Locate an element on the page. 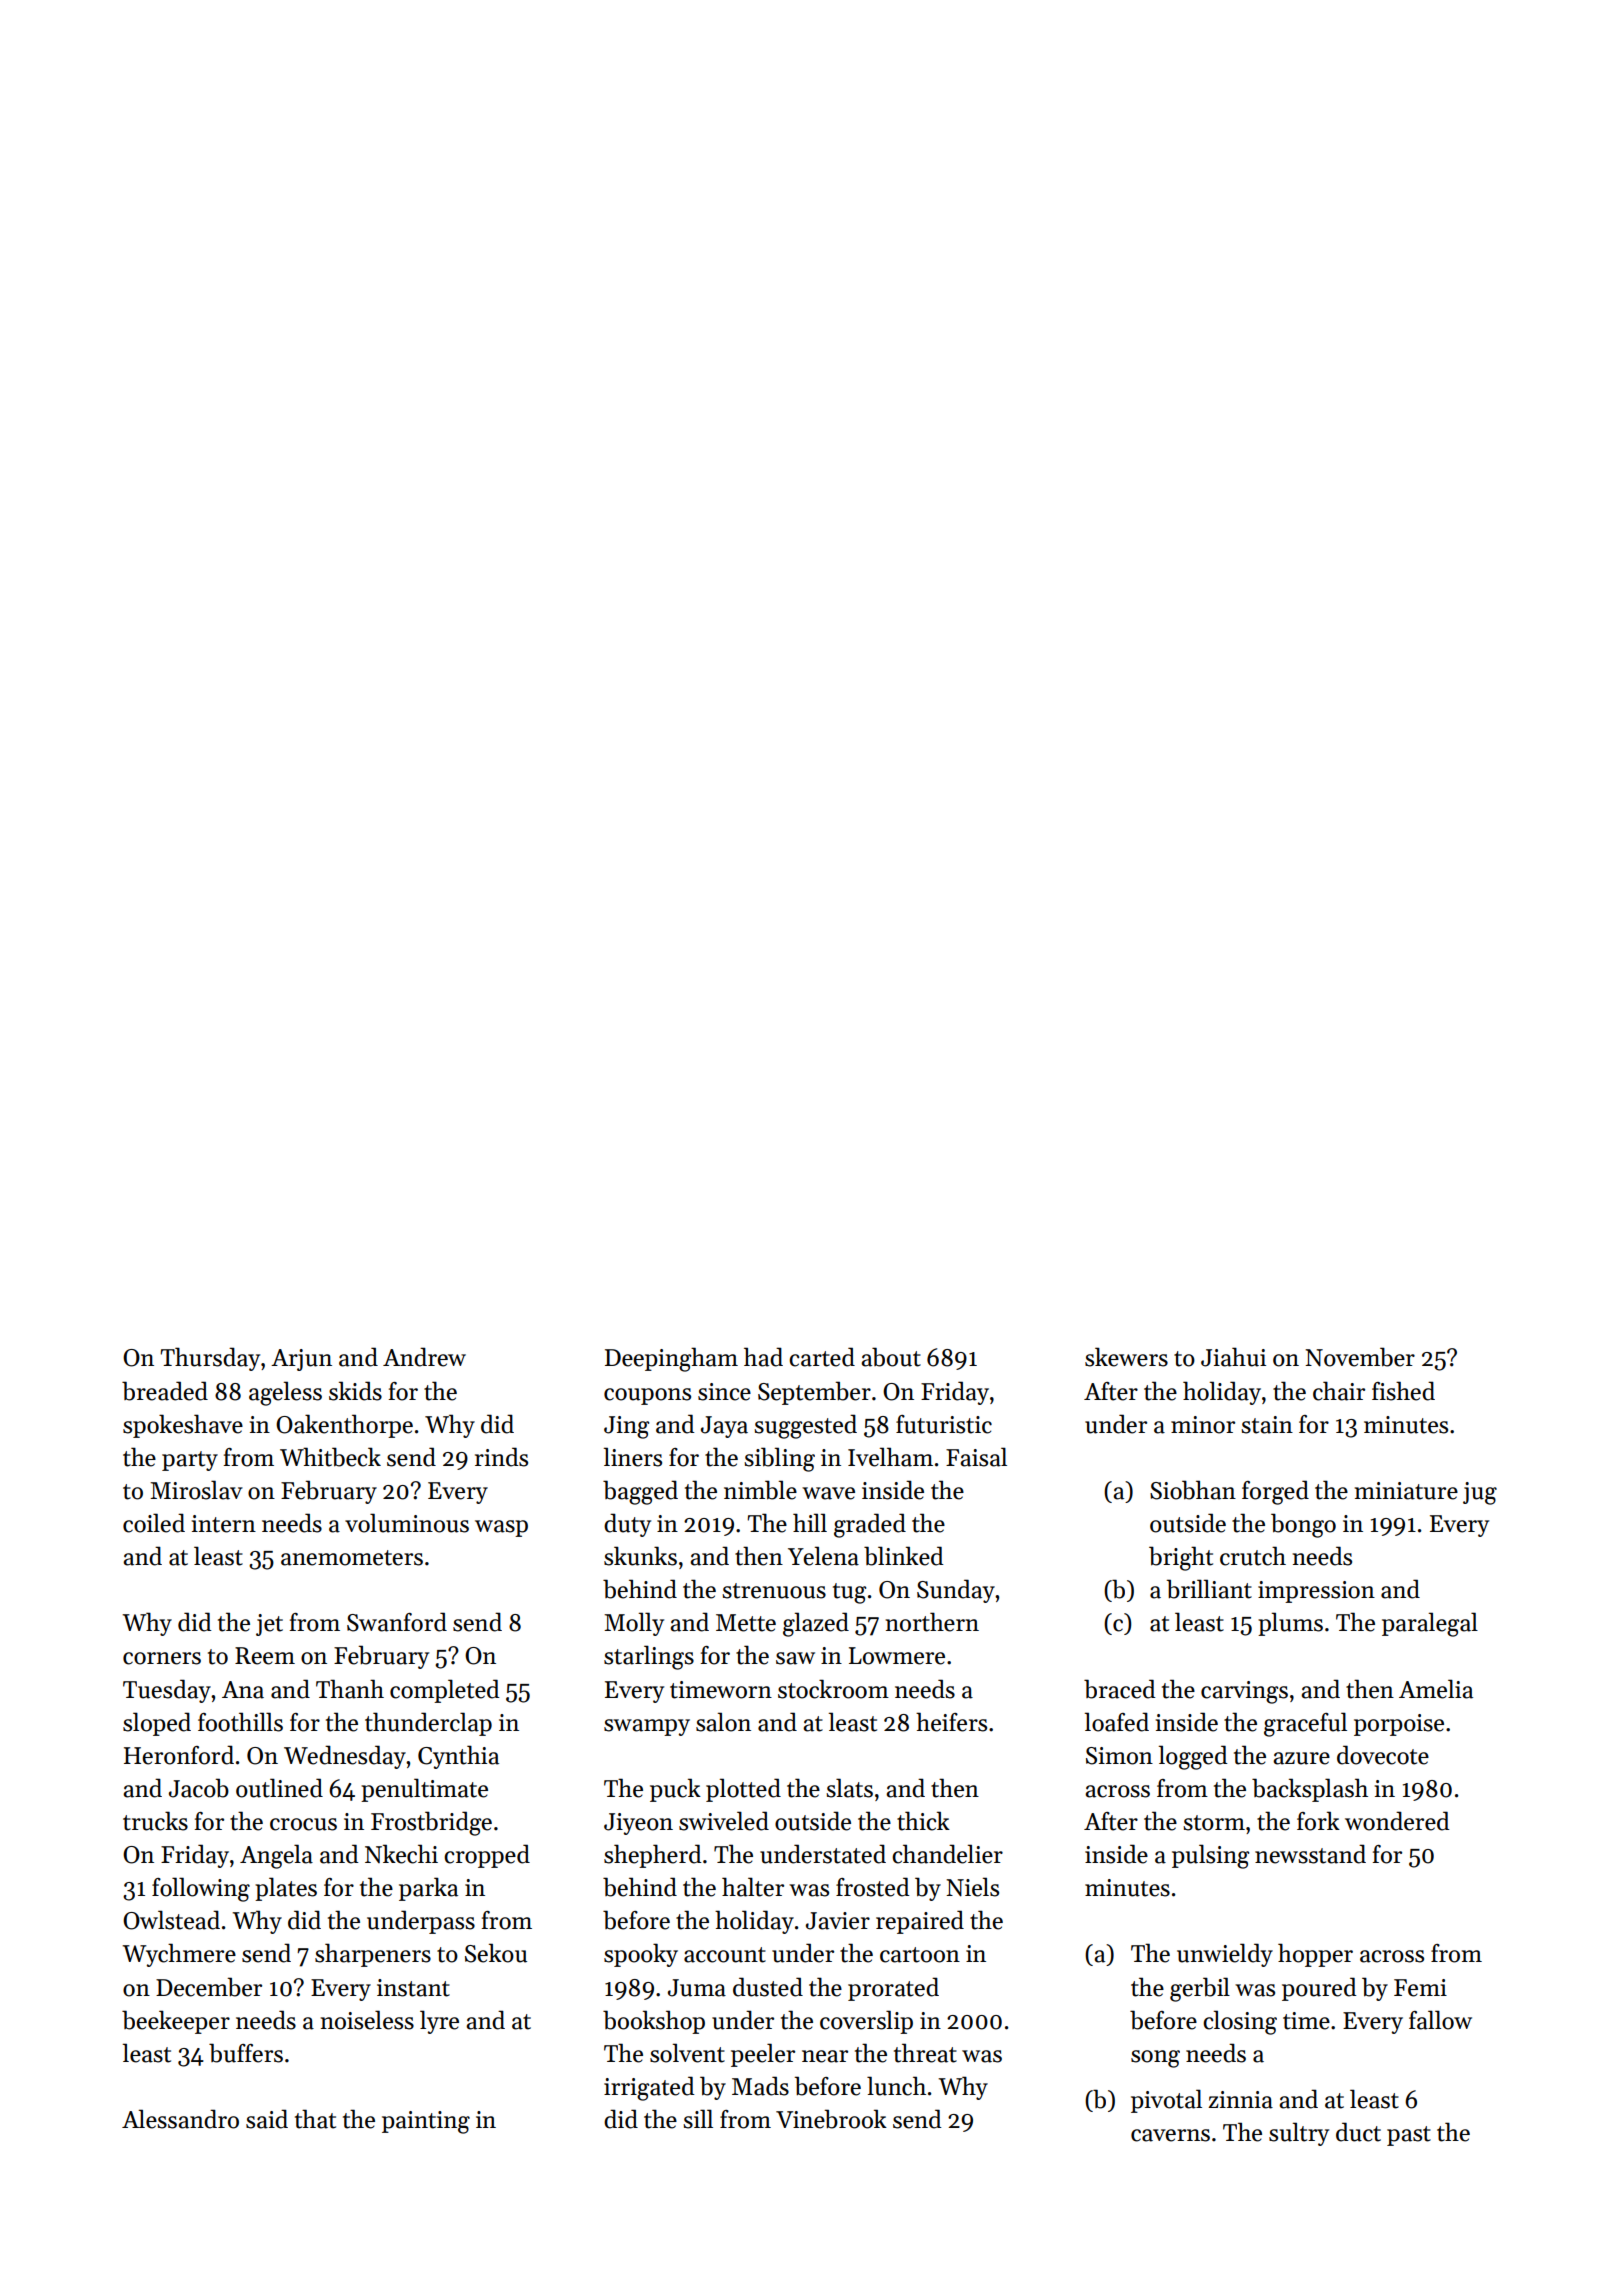 The height and width of the page is (2292, 1620). buffers is located at coordinates (246, 2053).
